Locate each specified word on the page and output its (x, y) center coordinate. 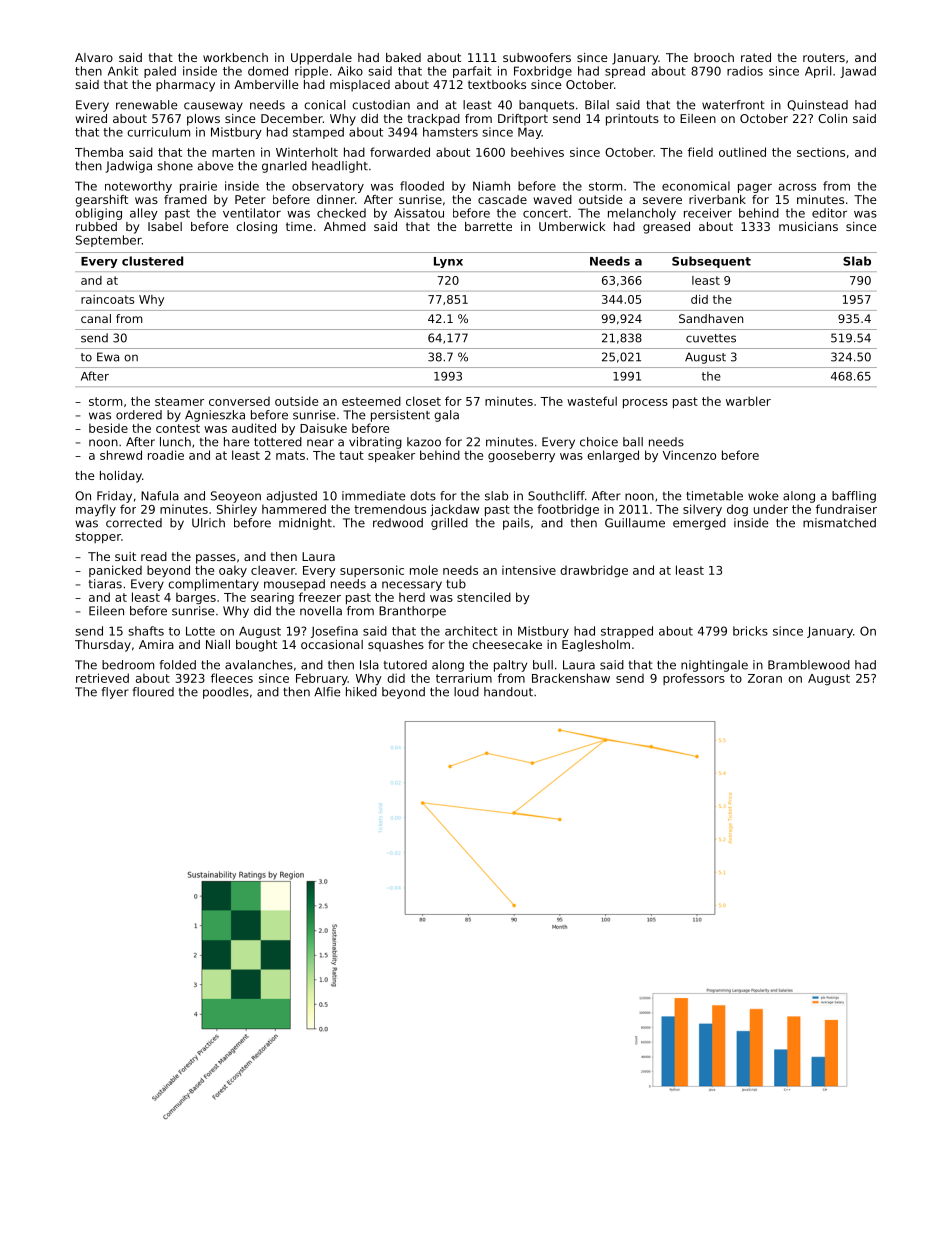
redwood (398, 523)
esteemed (371, 401)
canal (96, 318)
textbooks (497, 84)
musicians (808, 226)
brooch (714, 57)
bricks (750, 631)
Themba (99, 152)
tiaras (105, 584)
